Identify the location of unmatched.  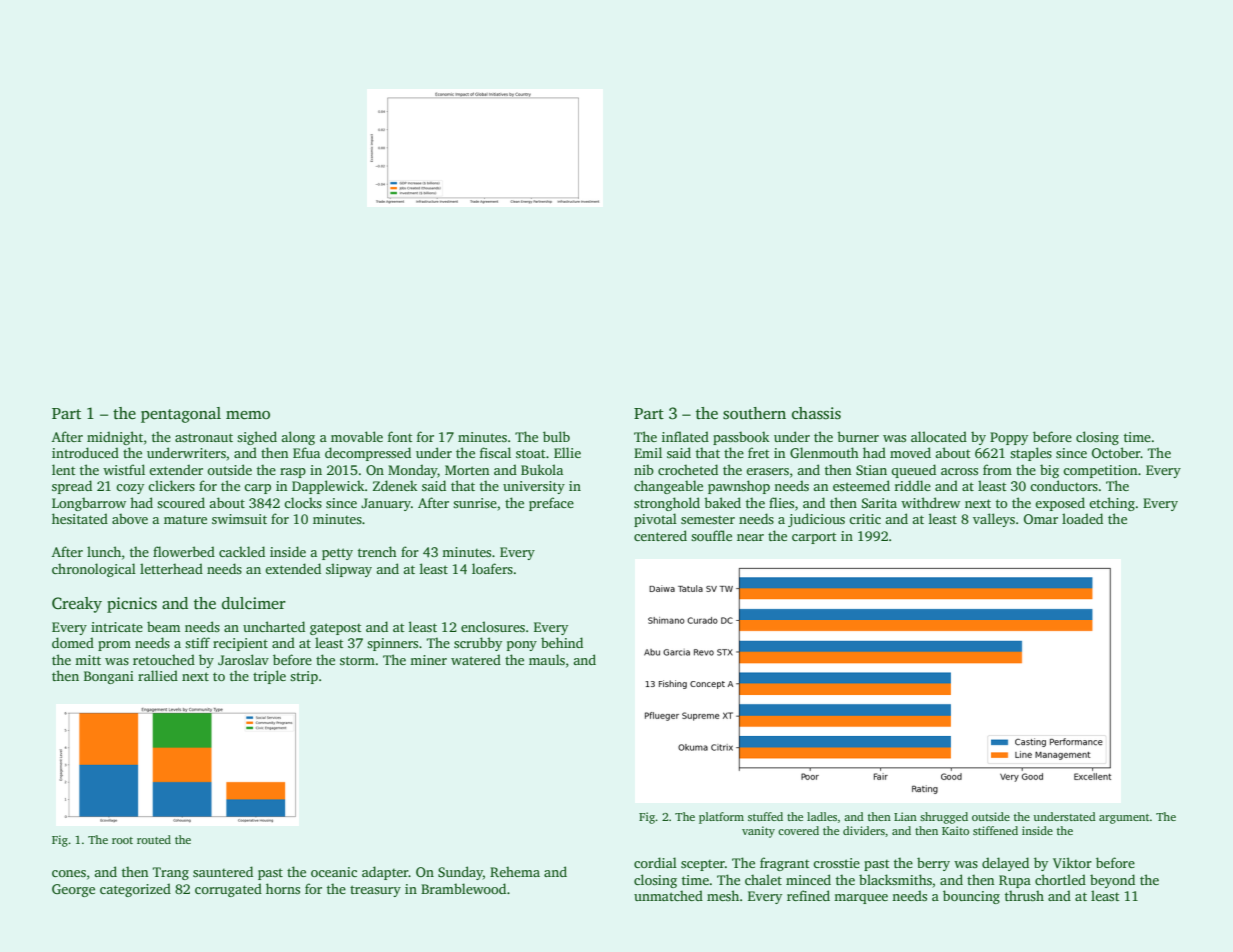
(668, 895).
